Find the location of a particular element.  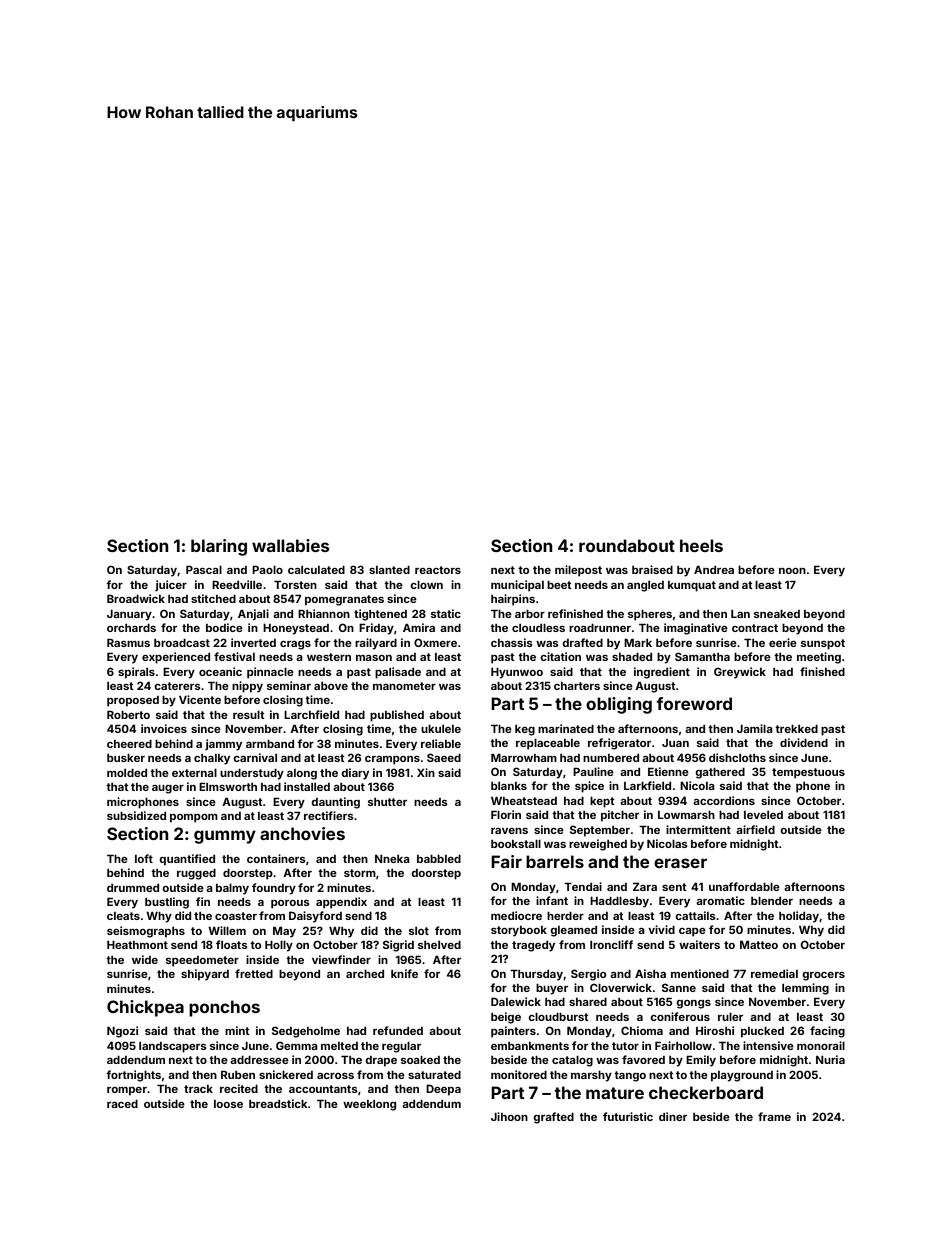

knife is located at coordinates (404, 973).
